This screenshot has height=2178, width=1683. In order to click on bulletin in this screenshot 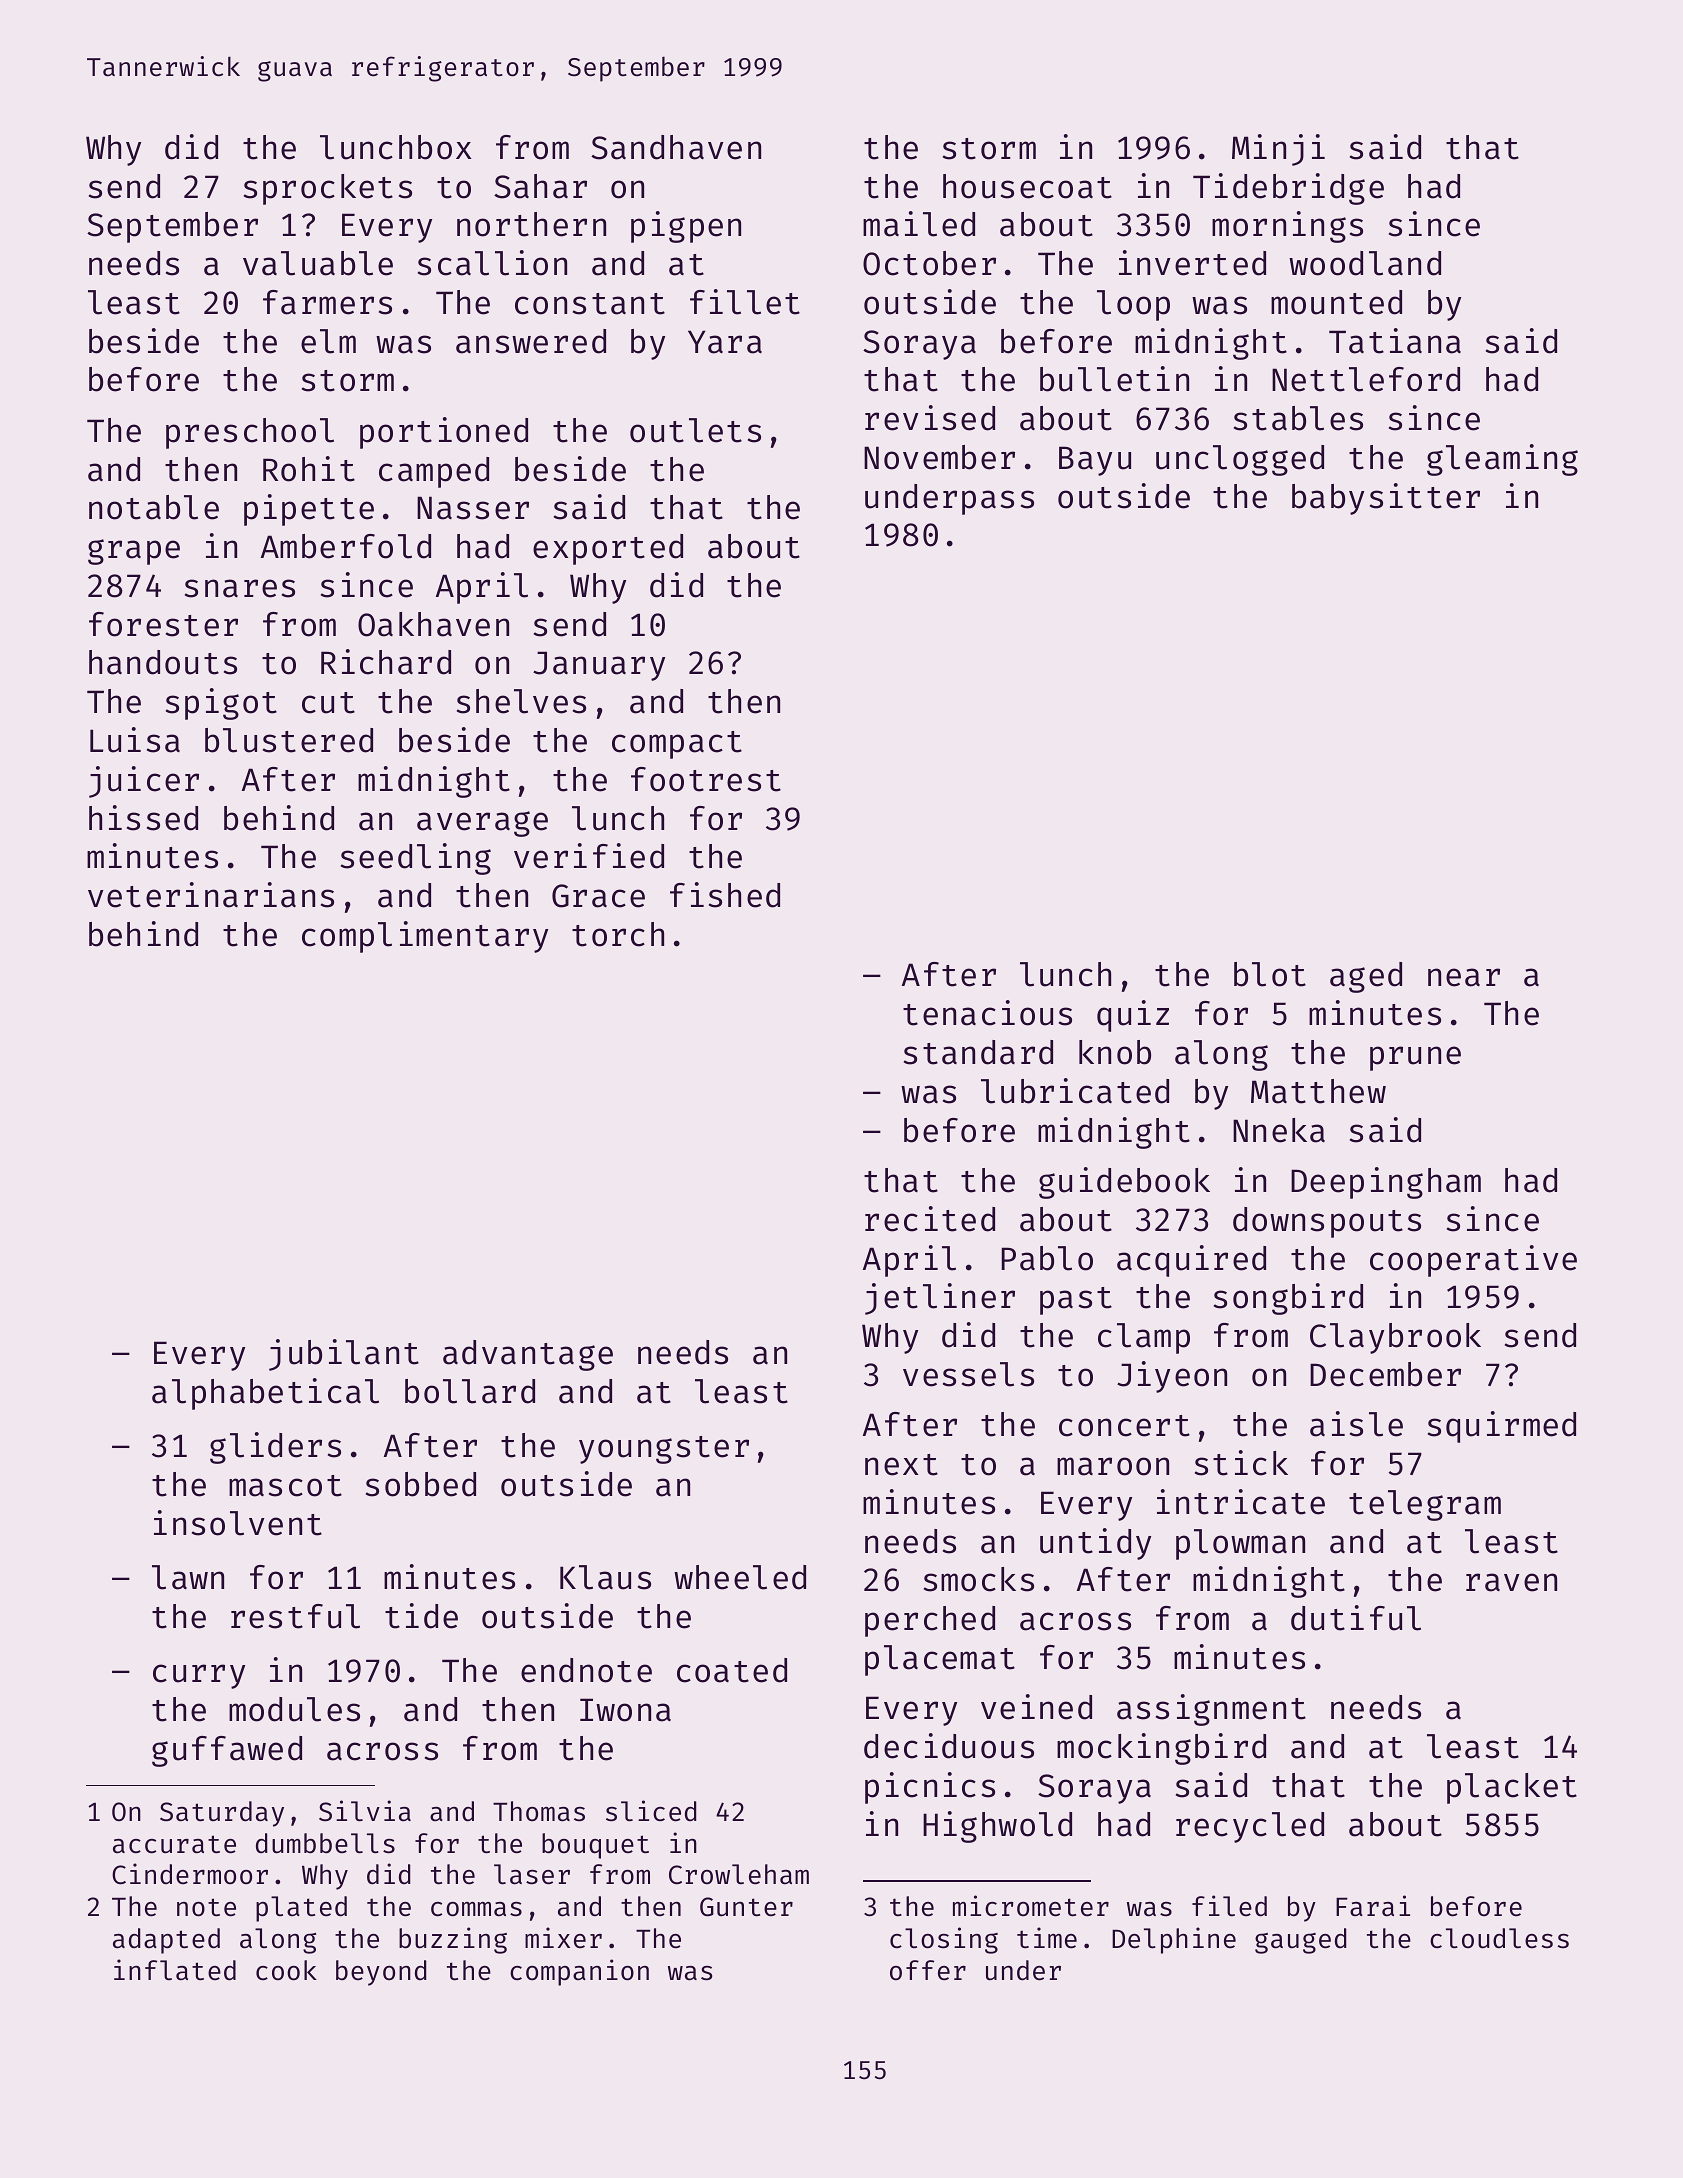, I will do `click(1114, 379)`.
